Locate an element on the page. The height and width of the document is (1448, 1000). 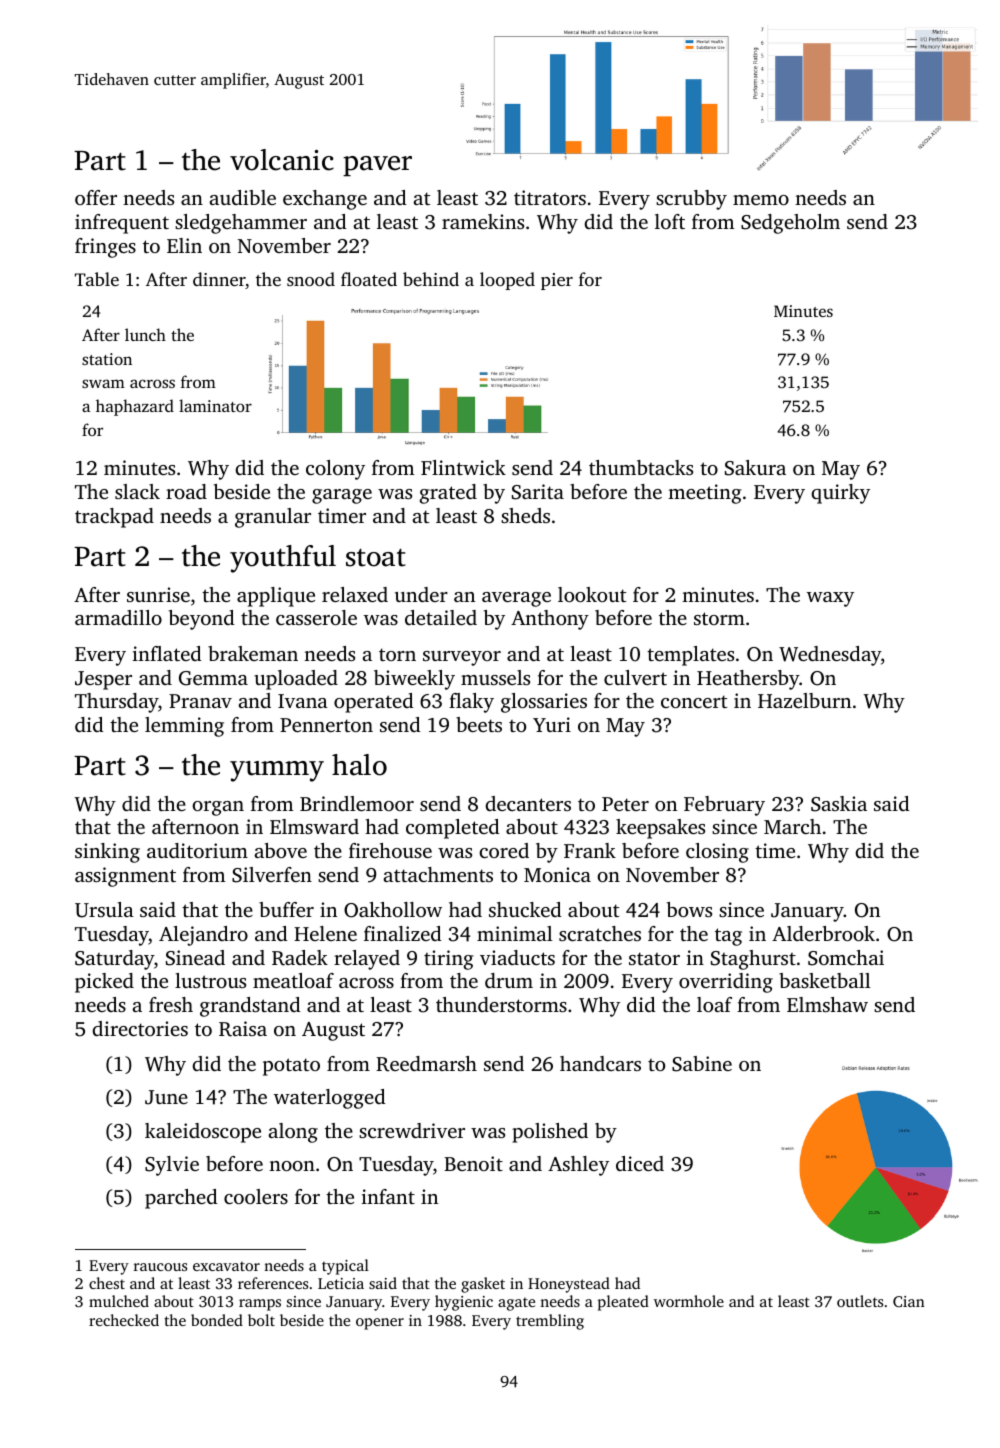
above is located at coordinates (280, 850).
